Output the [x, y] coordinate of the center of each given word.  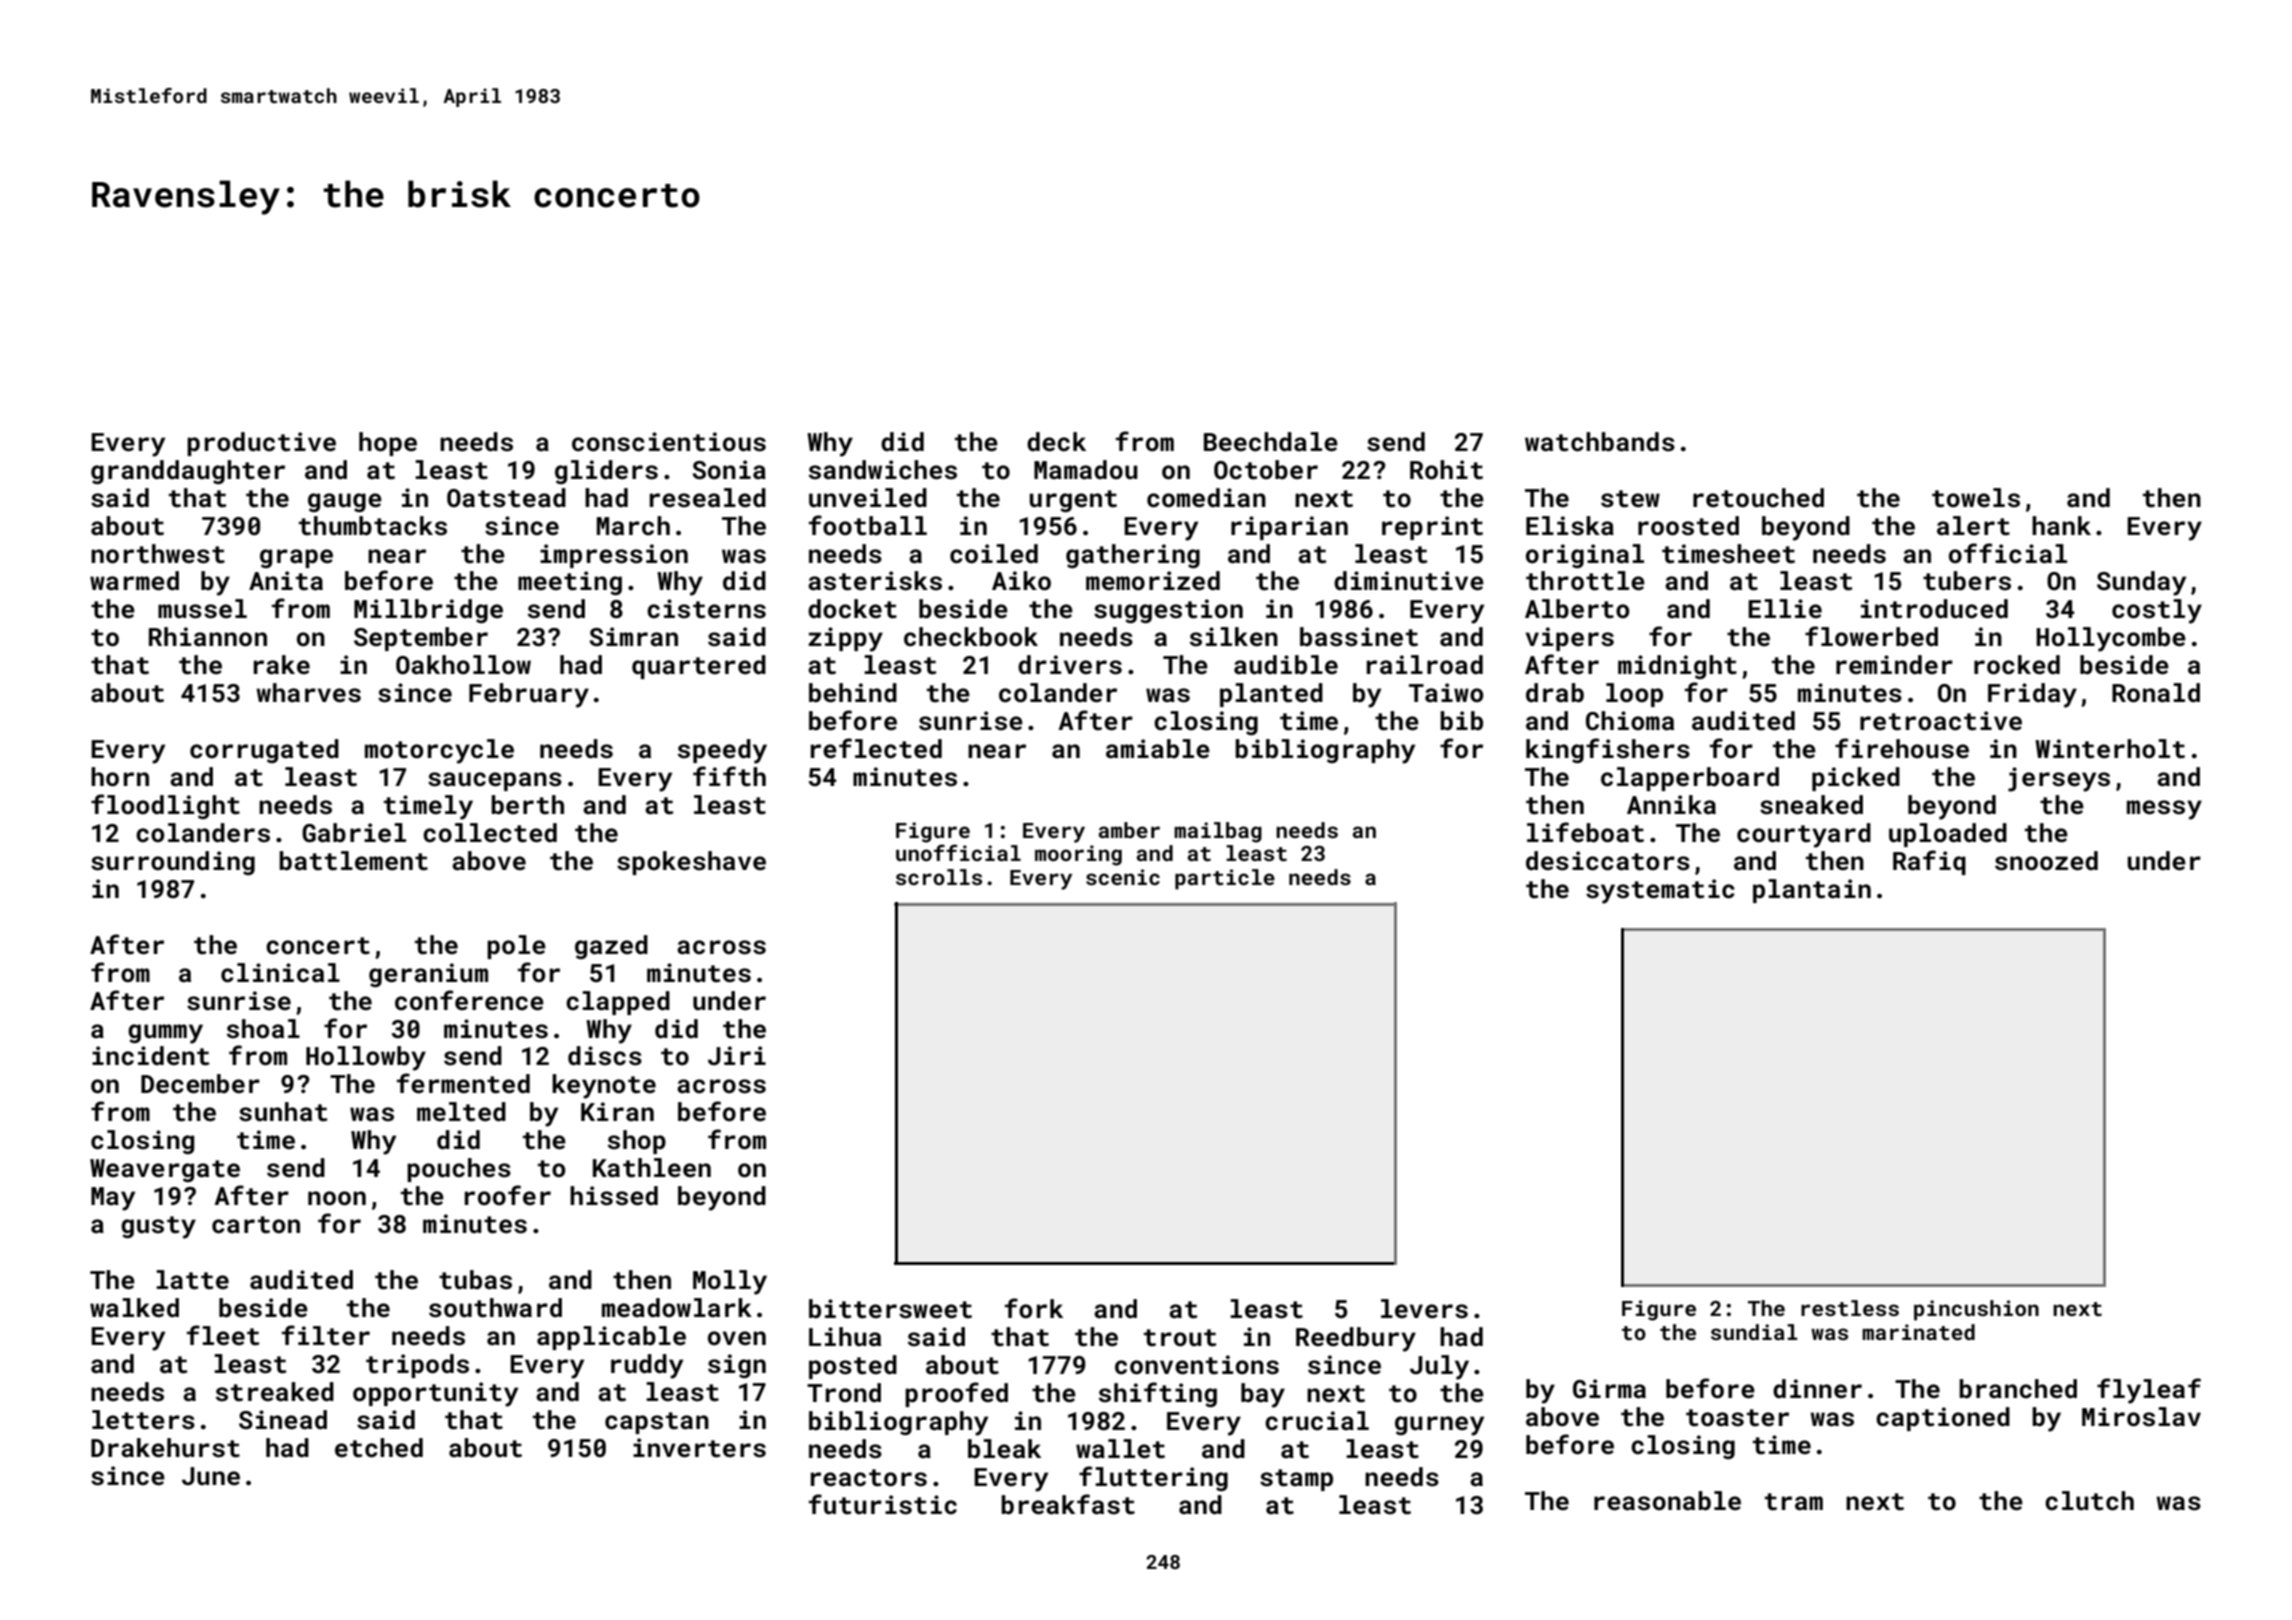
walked [134, 1308]
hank [2061, 525]
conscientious [669, 442]
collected [490, 833]
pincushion [1976, 1310]
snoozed [2046, 861]
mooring [1078, 855]
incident [150, 1056]
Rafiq [1929, 862]
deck [1056, 442]
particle [1225, 879]
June [211, 1476]
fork [1034, 1308]
